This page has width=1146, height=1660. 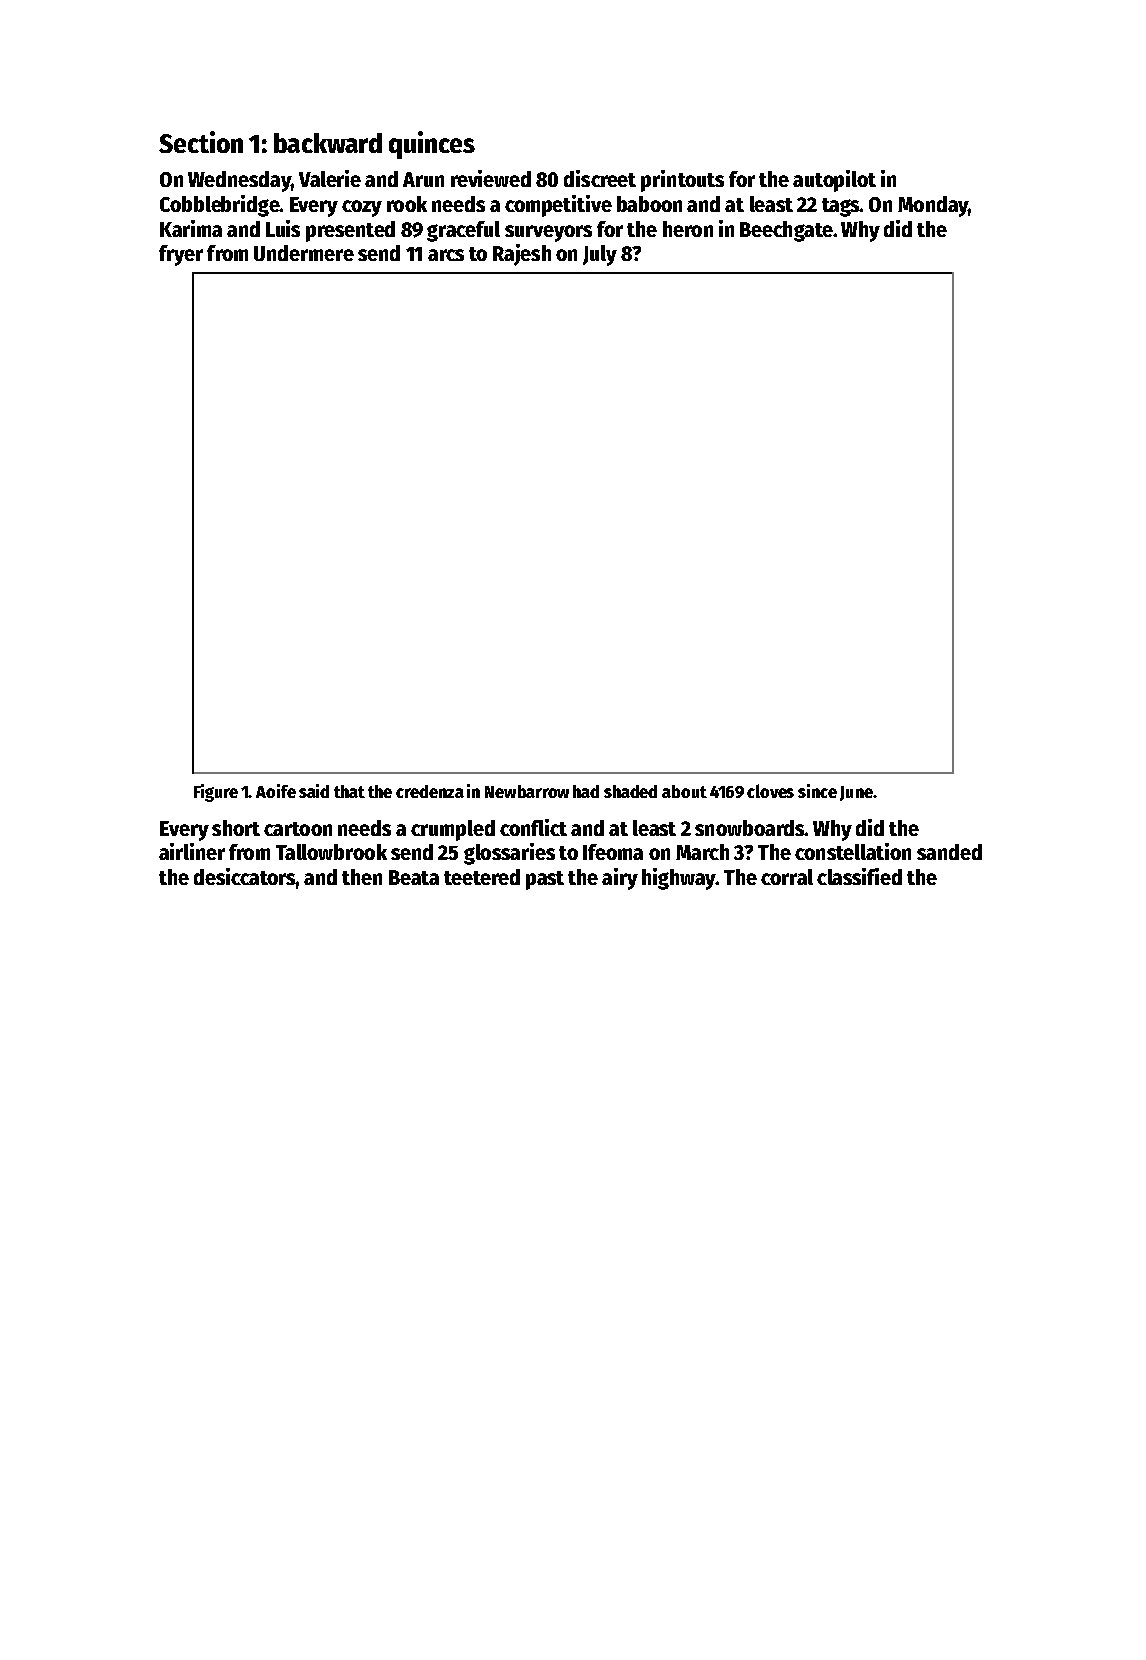 I want to click on Aoife, so click(x=276, y=791).
